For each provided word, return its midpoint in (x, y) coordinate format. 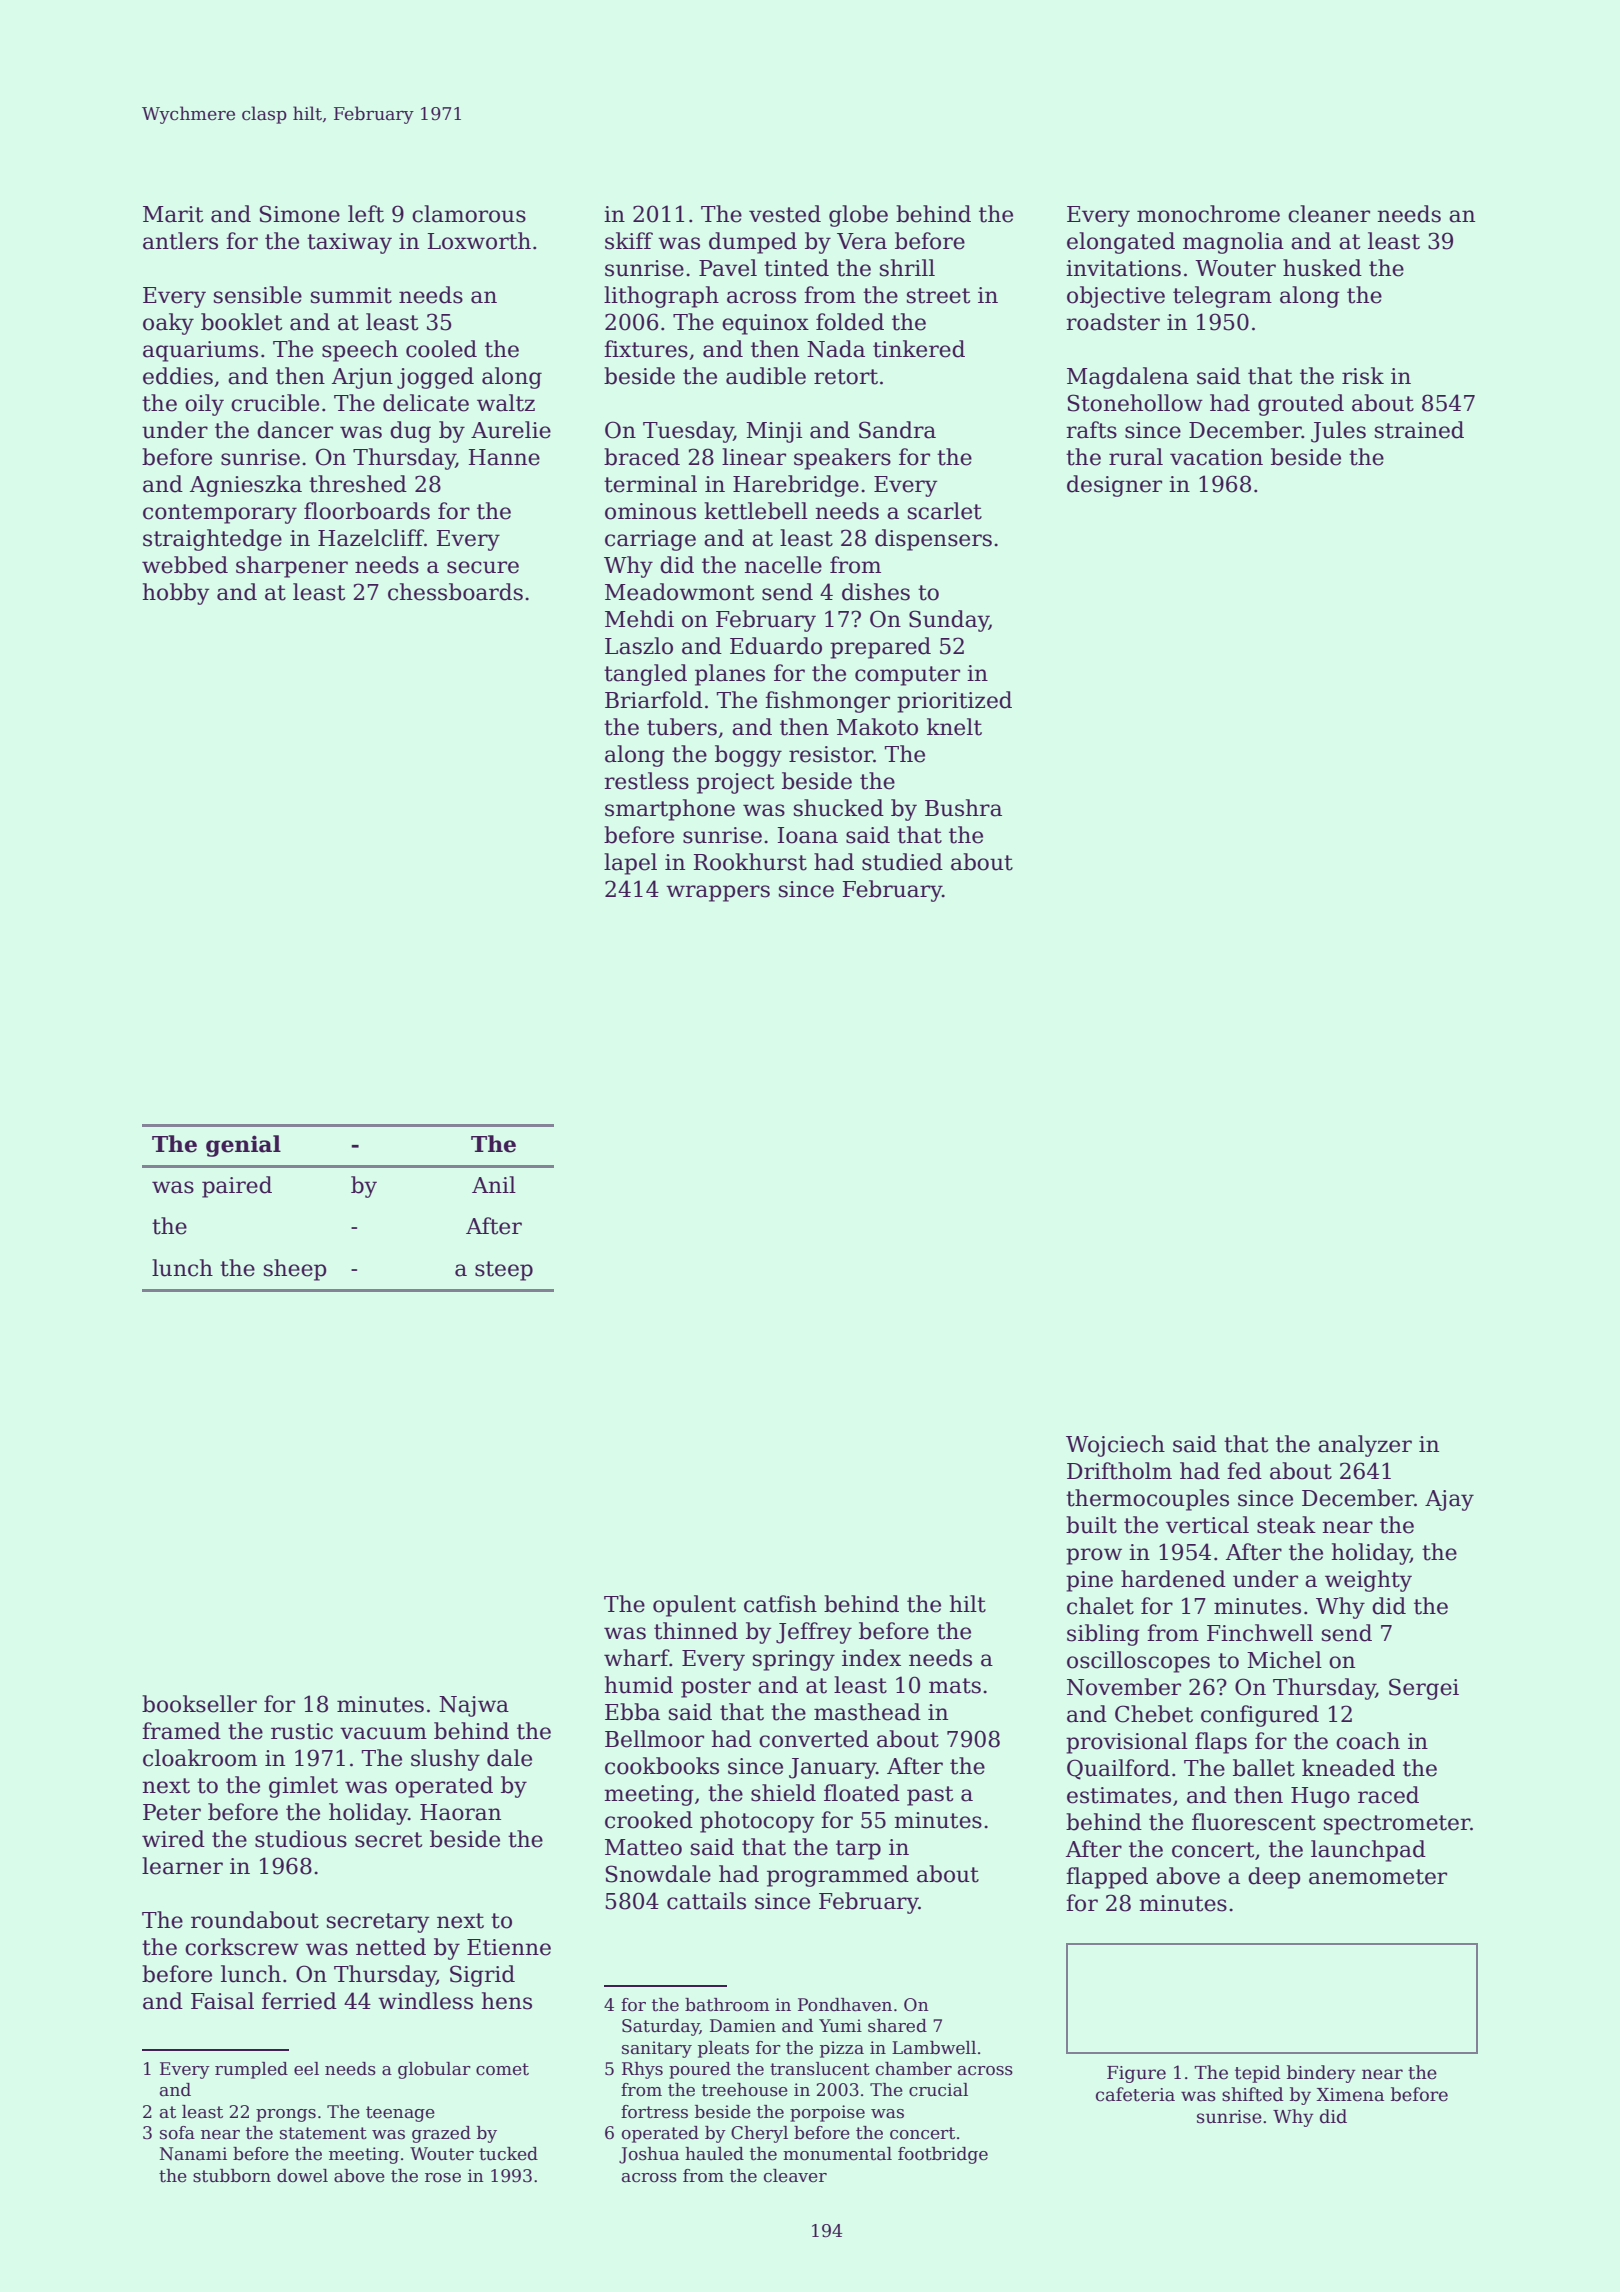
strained (1419, 430)
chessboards (455, 592)
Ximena (1350, 2095)
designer (1114, 486)
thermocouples (1147, 1500)
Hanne (504, 457)
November (1124, 1687)
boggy (748, 756)
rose (443, 2178)
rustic (302, 1731)
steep (504, 1271)
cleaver (795, 2176)
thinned (696, 1631)
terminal (650, 484)
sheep (295, 1270)
